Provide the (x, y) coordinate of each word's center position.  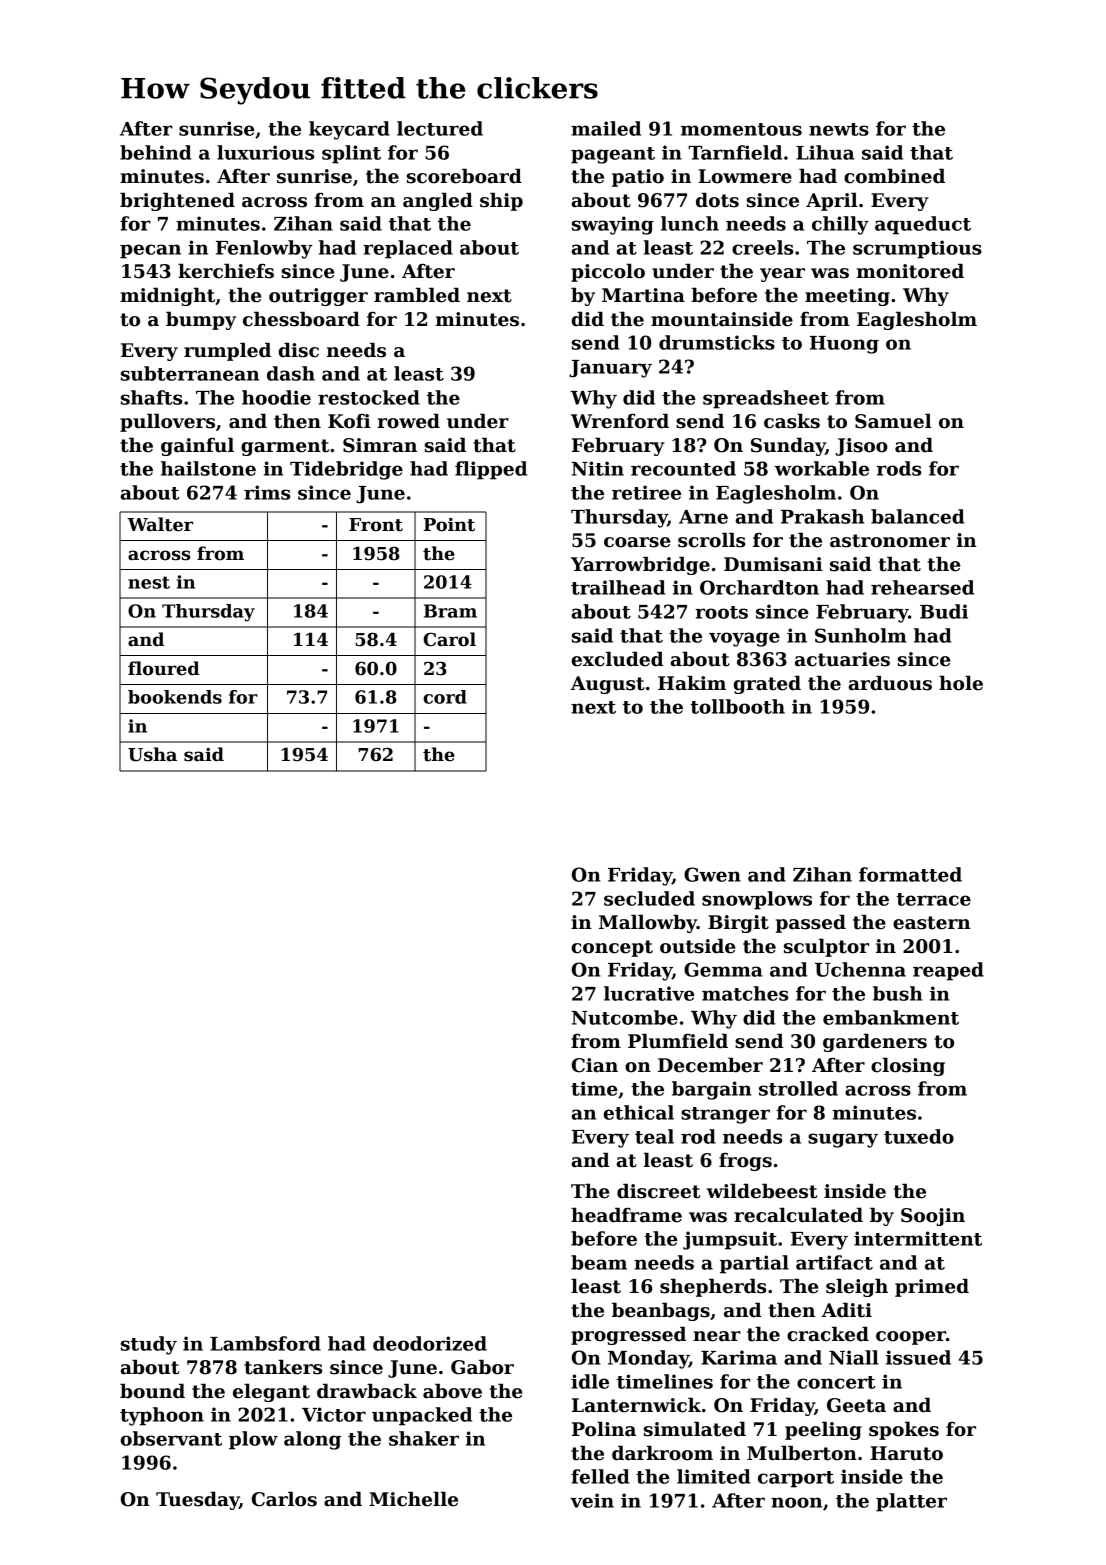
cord (445, 697)
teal (654, 1136)
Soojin (933, 1217)
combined (894, 176)
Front (376, 525)
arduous (890, 683)
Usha (152, 754)
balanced (918, 516)
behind (156, 152)
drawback (367, 1391)
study (149, 1345)
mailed (606, 128)
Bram (450, 611)
